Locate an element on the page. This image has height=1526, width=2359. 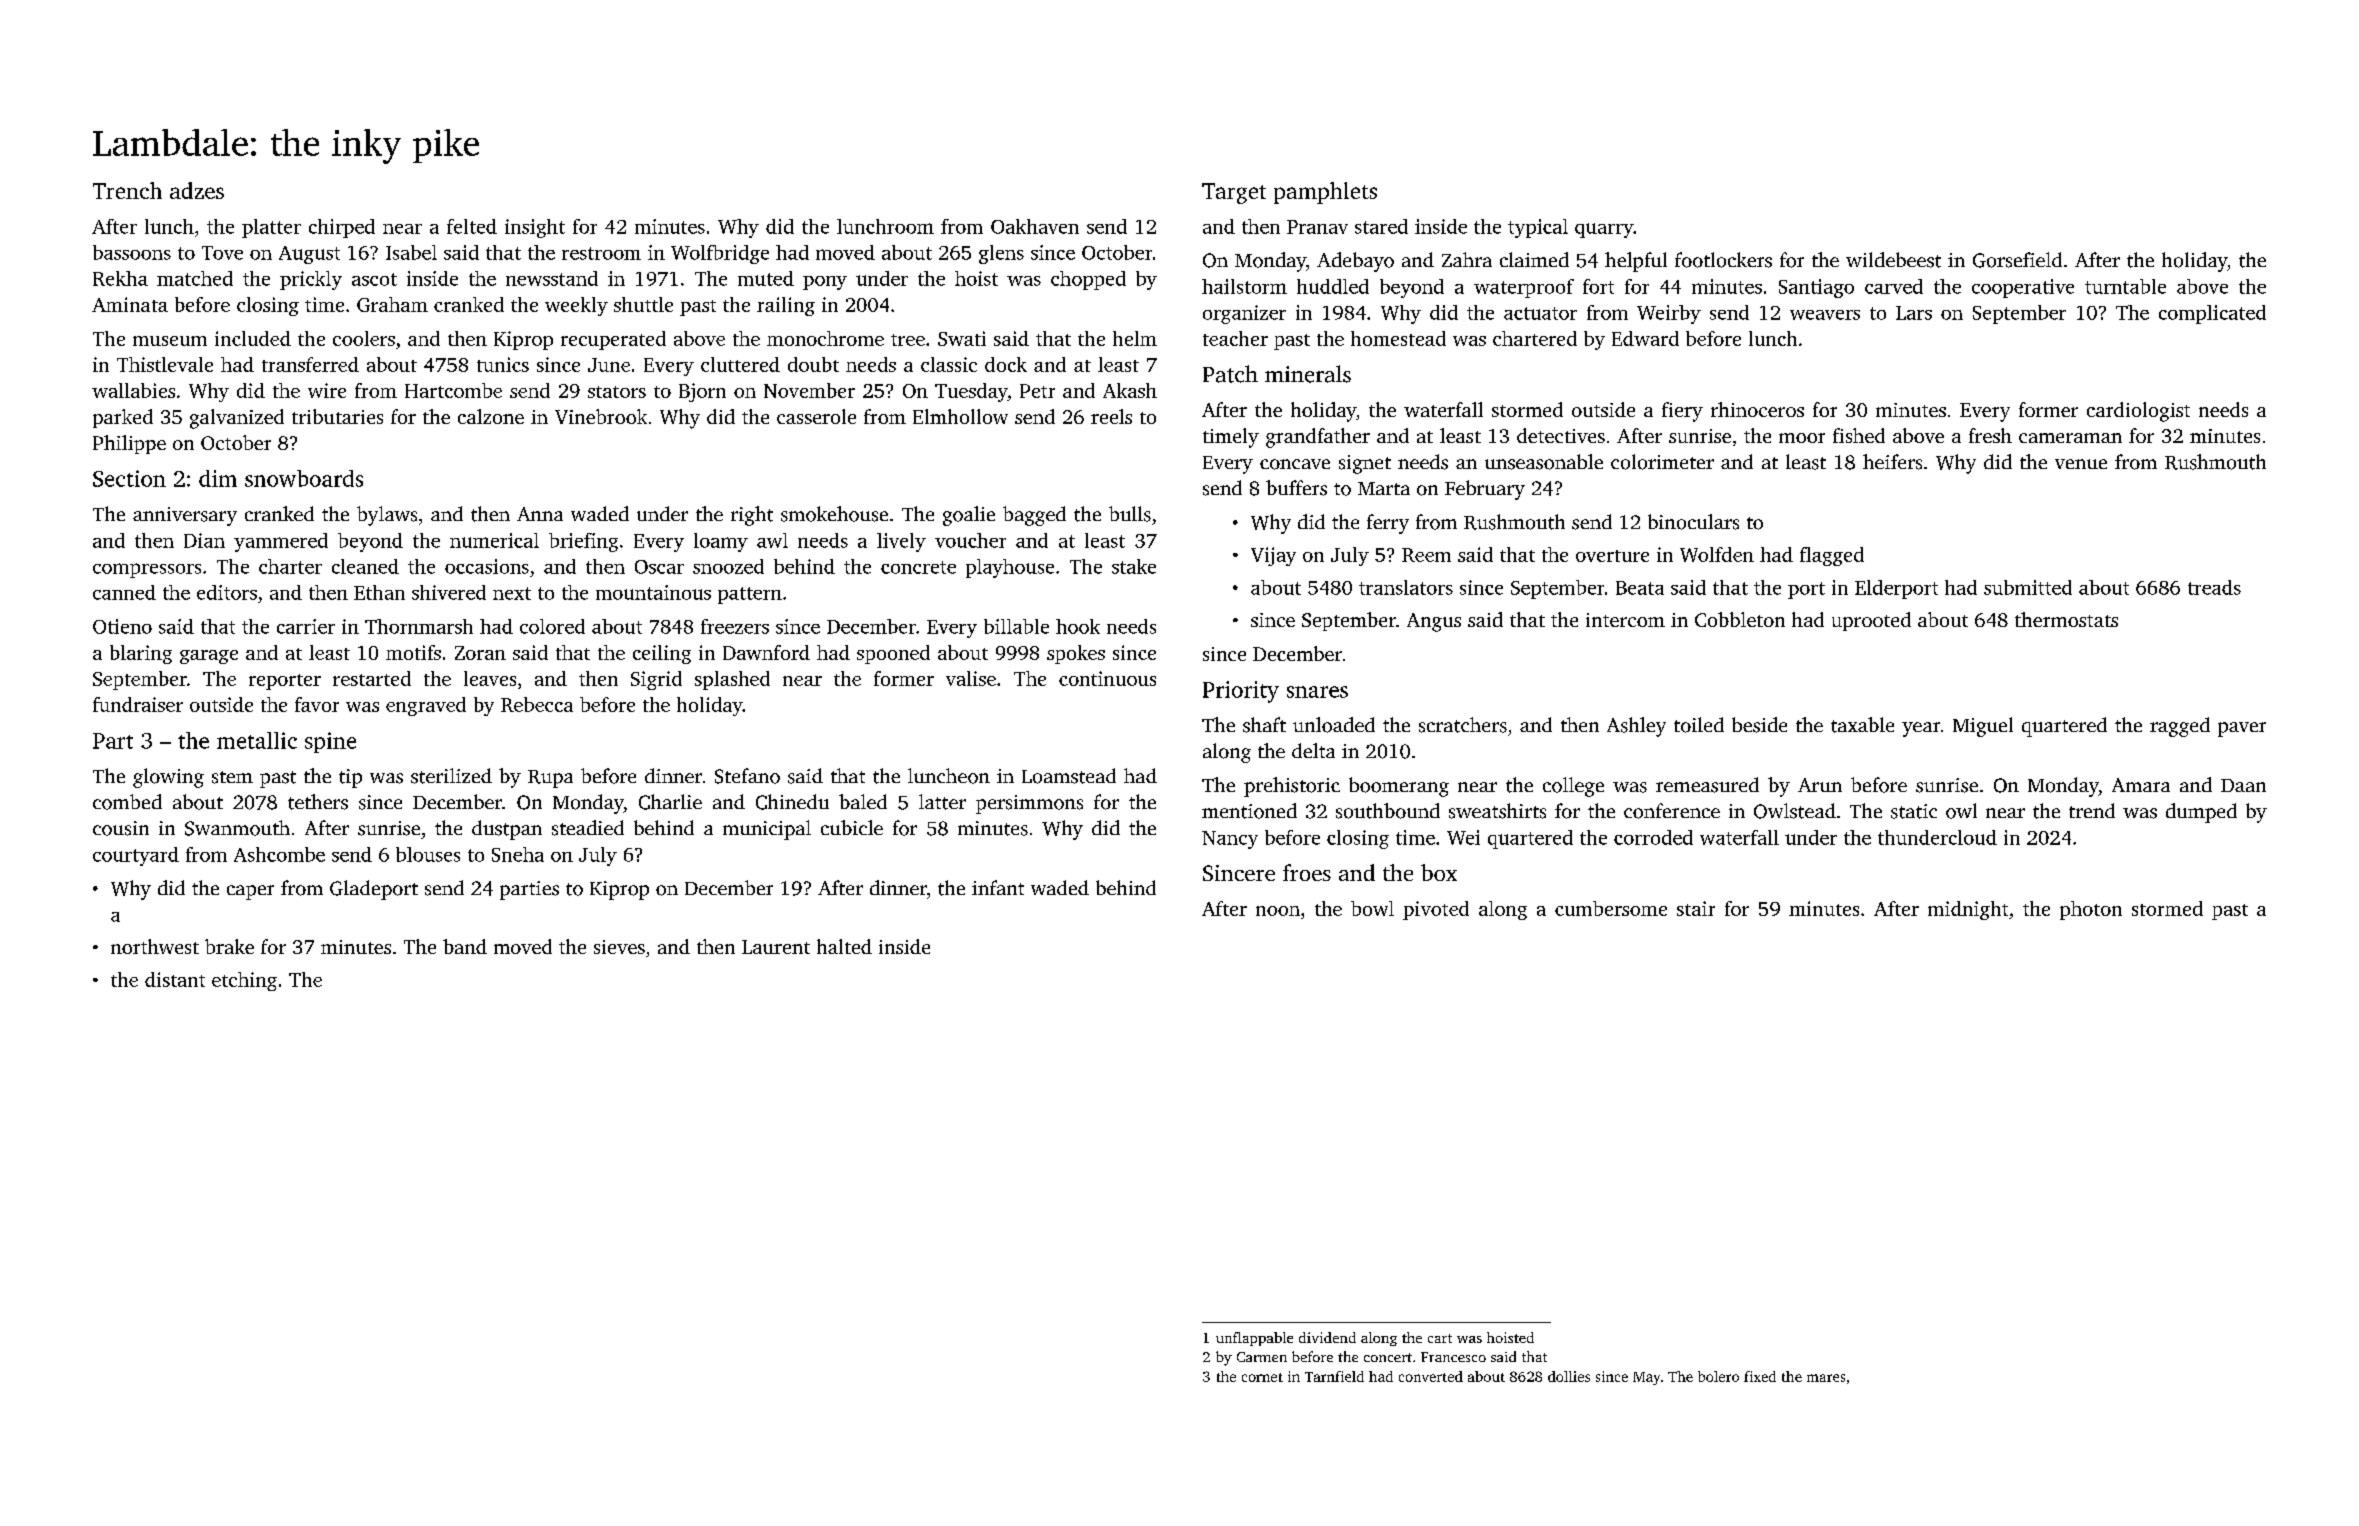
stake is located at coordinates (1134, 566).
